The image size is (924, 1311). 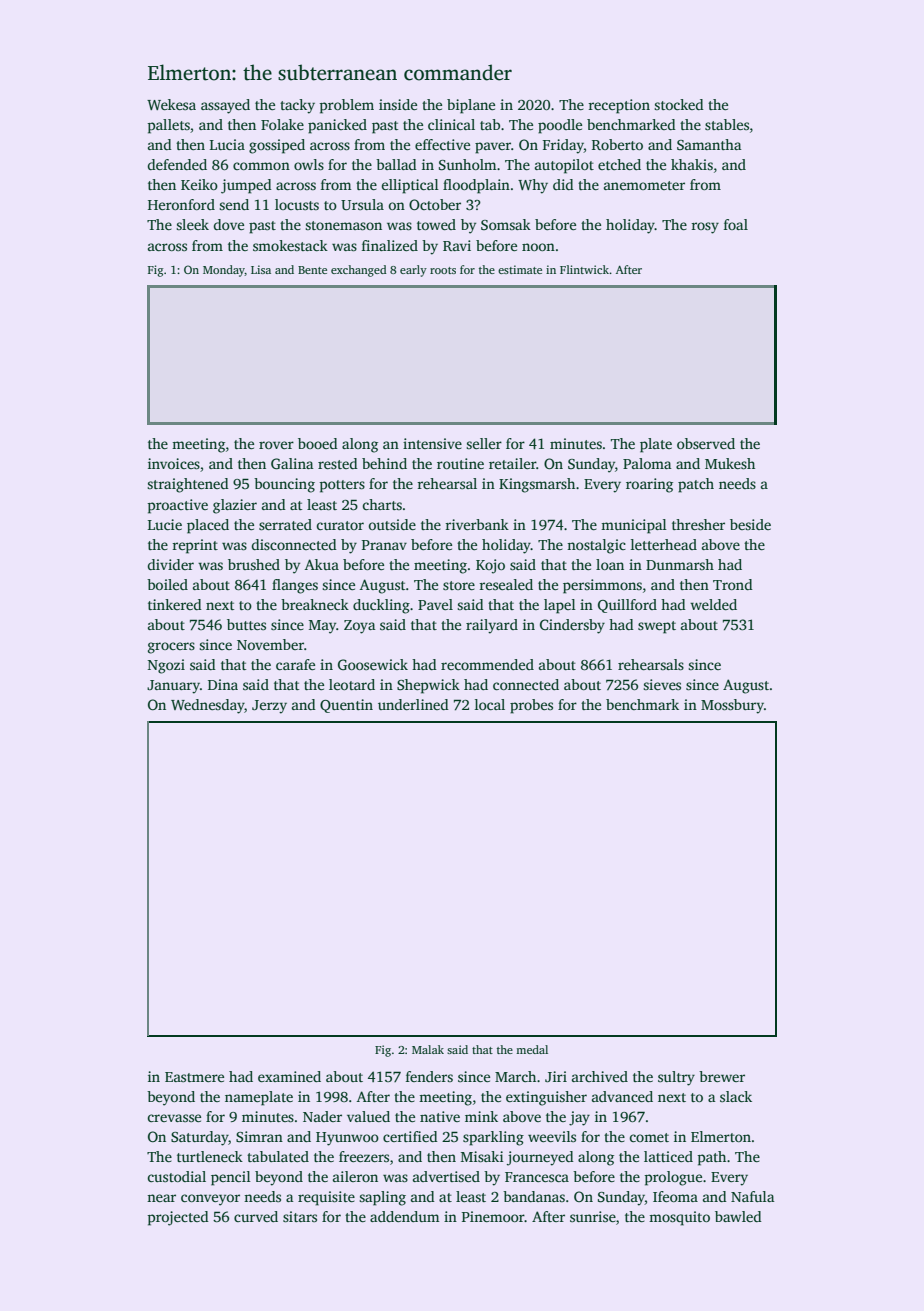 What do you see at coordinates (736, 224) in the screenshot?
I see `foal` at bounding box center [736, 224].
